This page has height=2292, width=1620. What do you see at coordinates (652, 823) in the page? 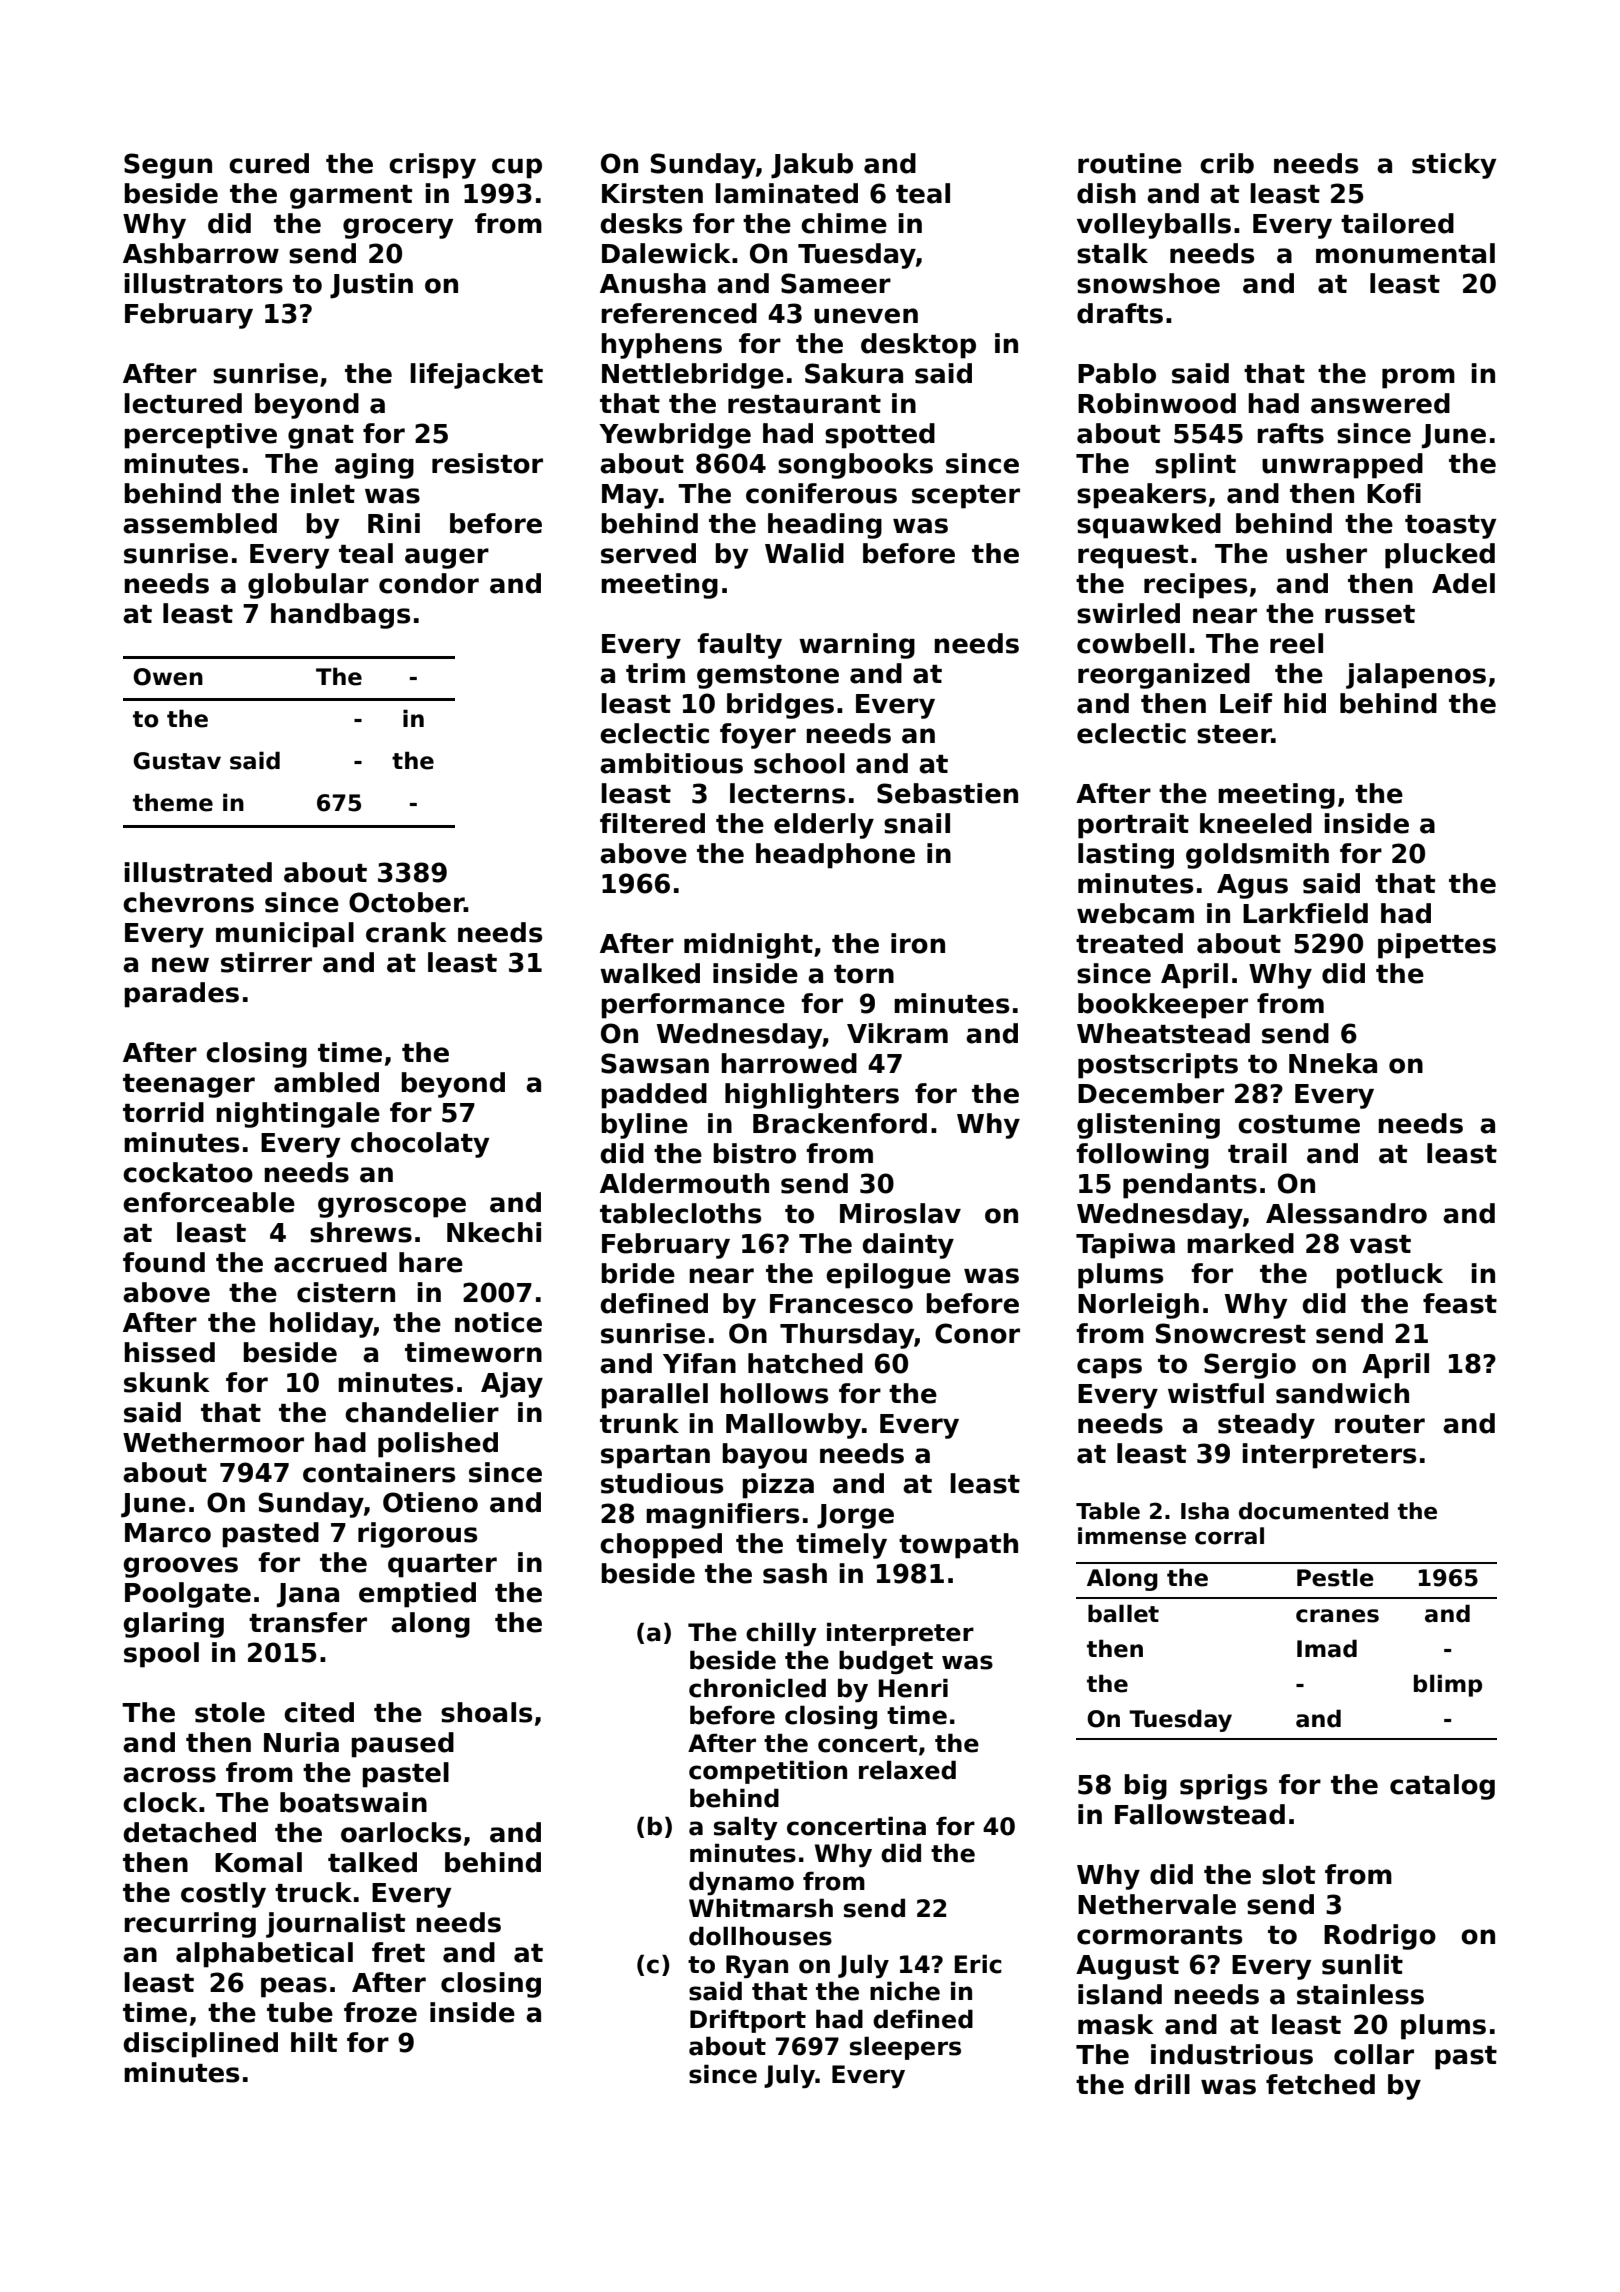
I see `filtered` at bounding box center [652, 823].
